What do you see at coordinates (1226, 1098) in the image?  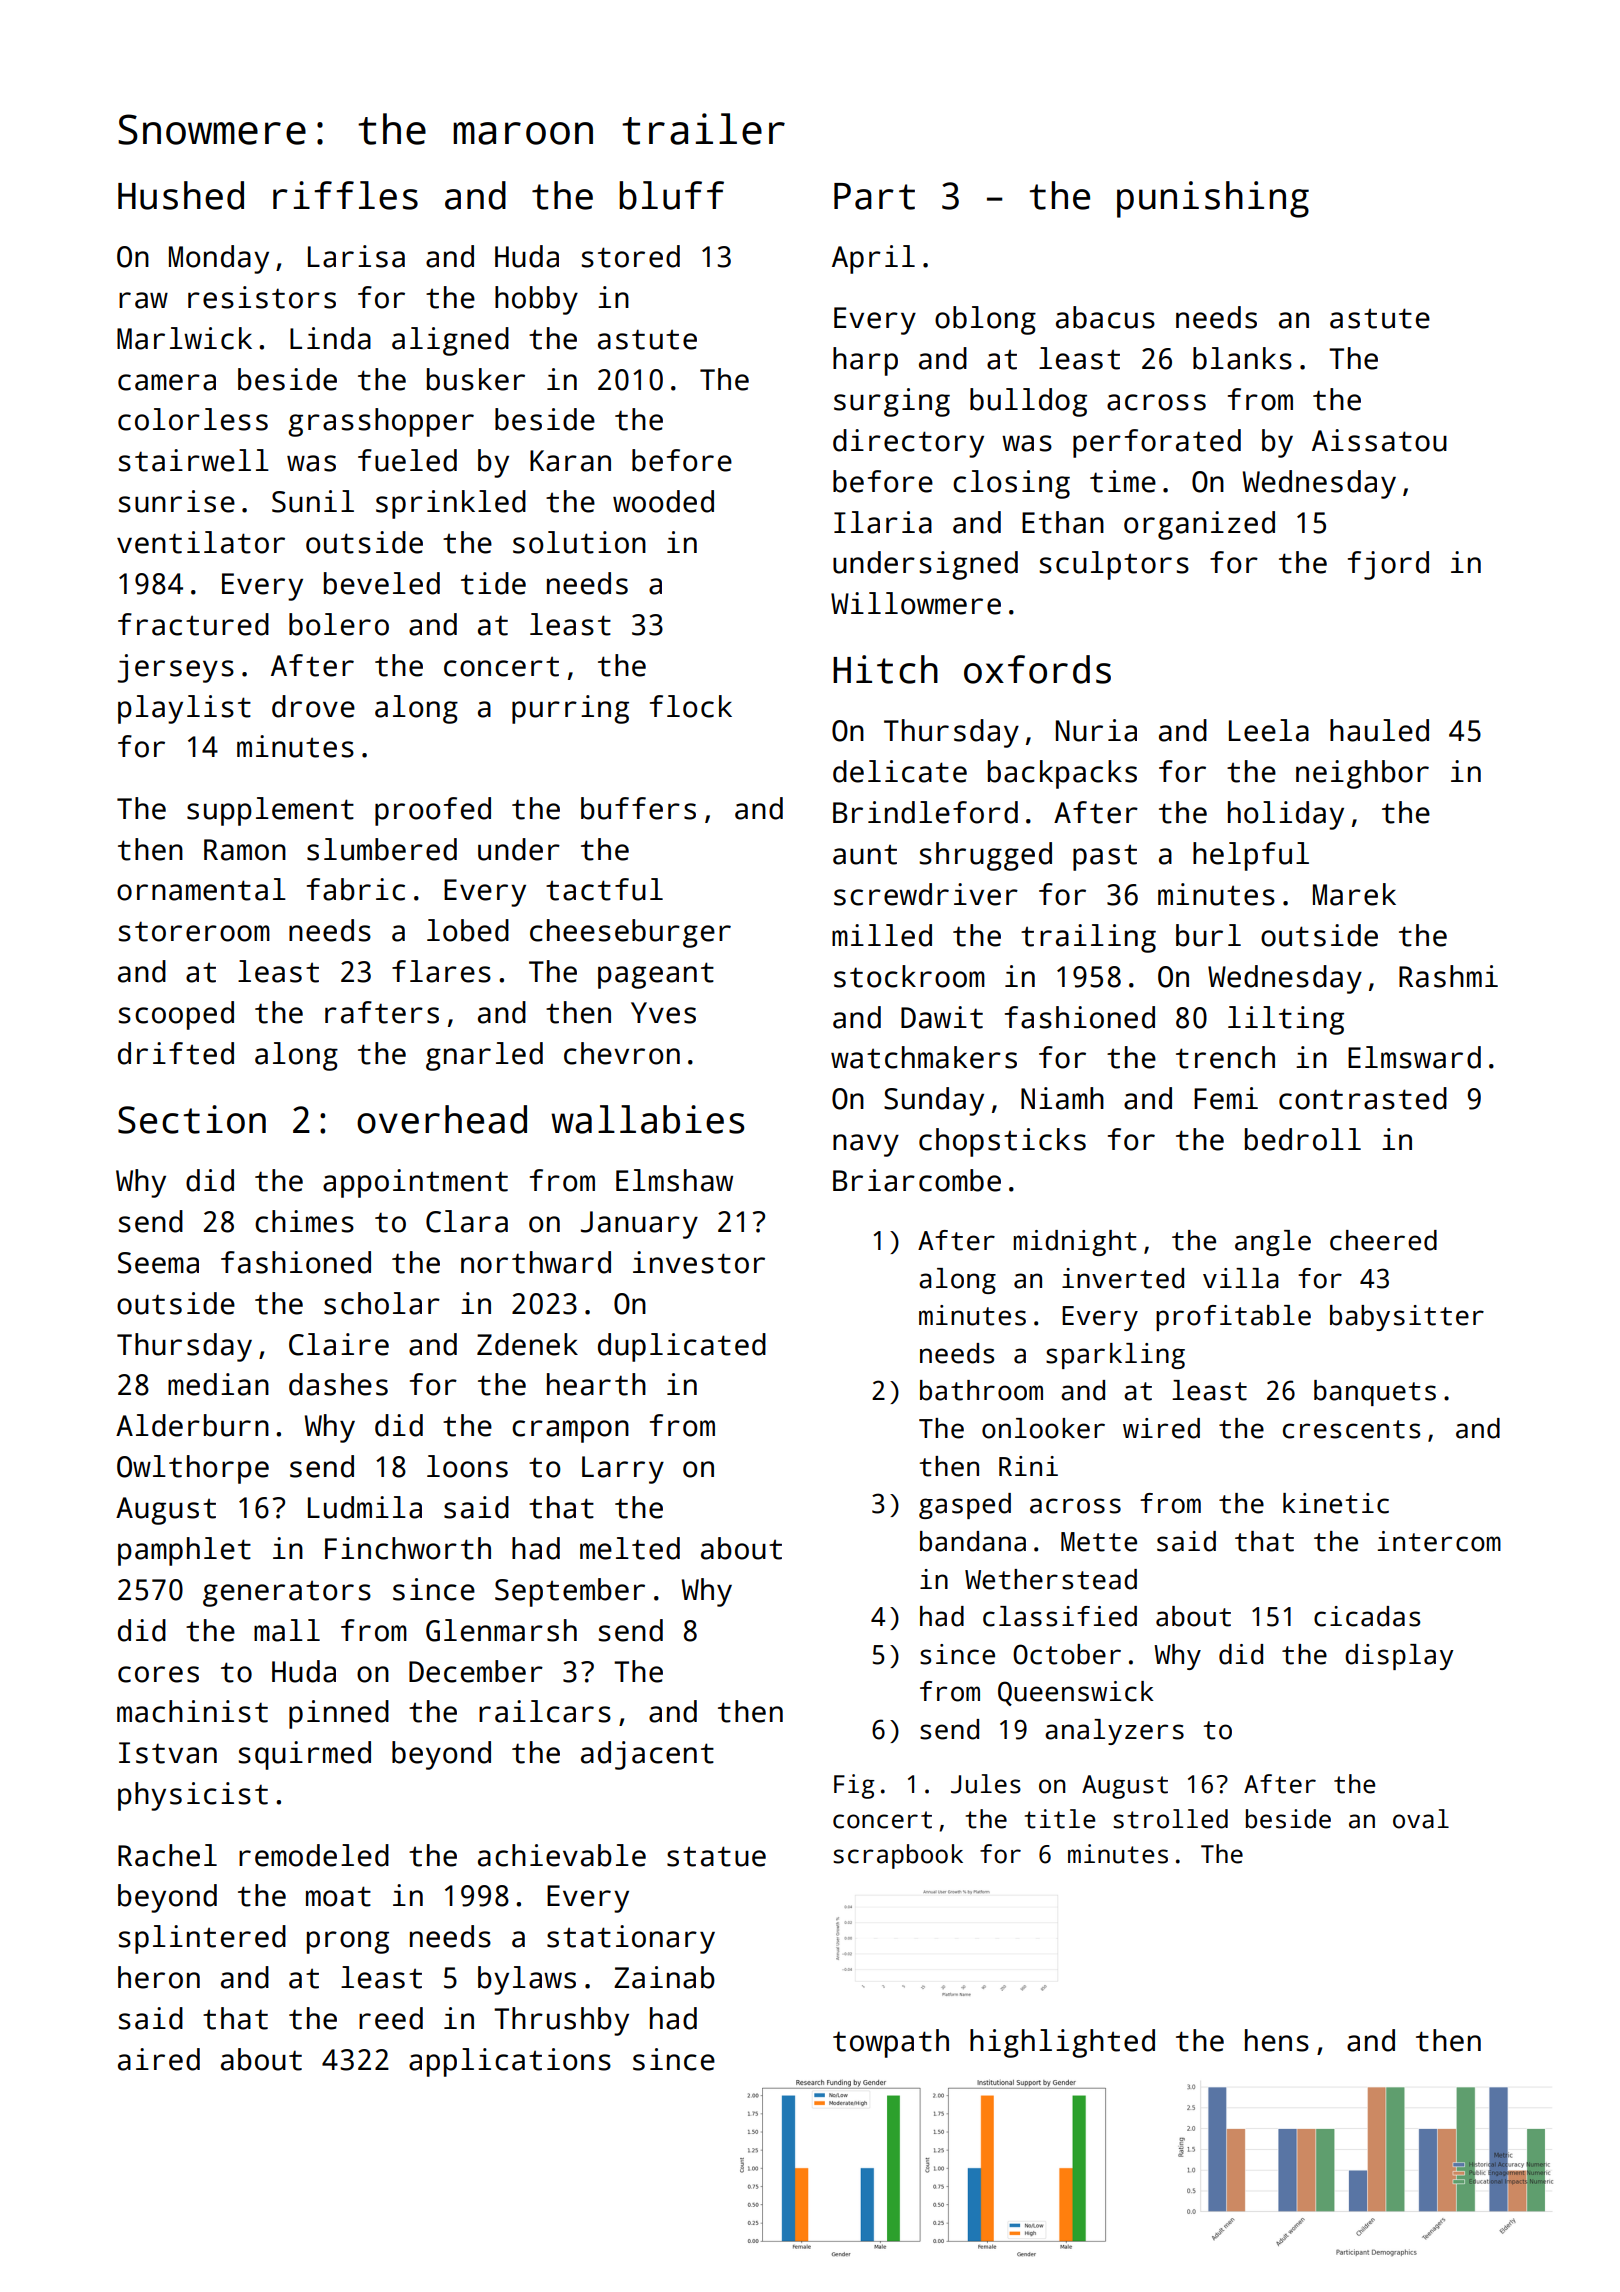 I see `Femi` at bounding box center [1226, 1098].
